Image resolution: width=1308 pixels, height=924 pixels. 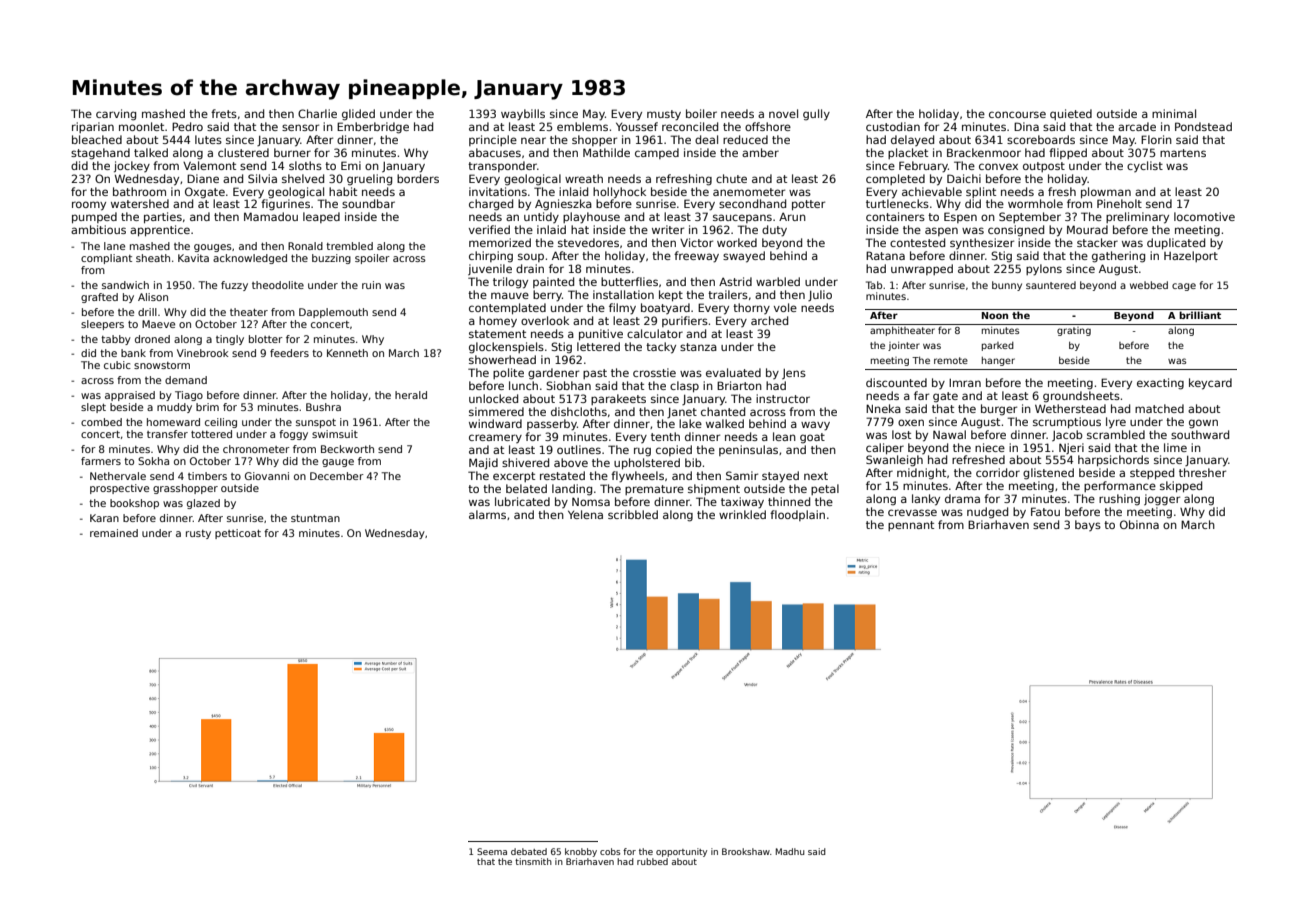 I want to click on Seema, so click(x=492, y=851).
